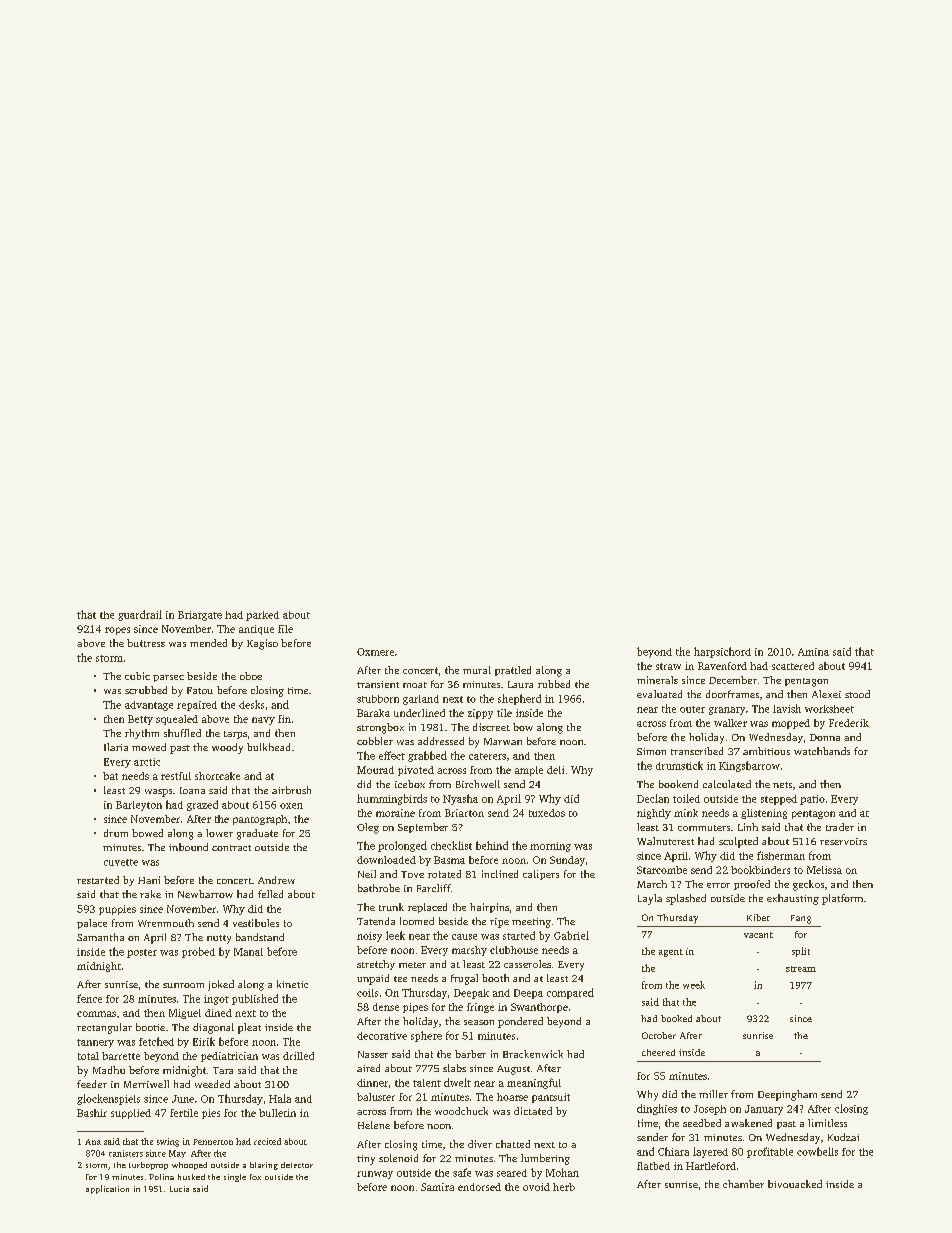 This image has height=1233, width=952. Describe the element at coordinates (662, 870) in the image. I see `Starcombe` at that location.
